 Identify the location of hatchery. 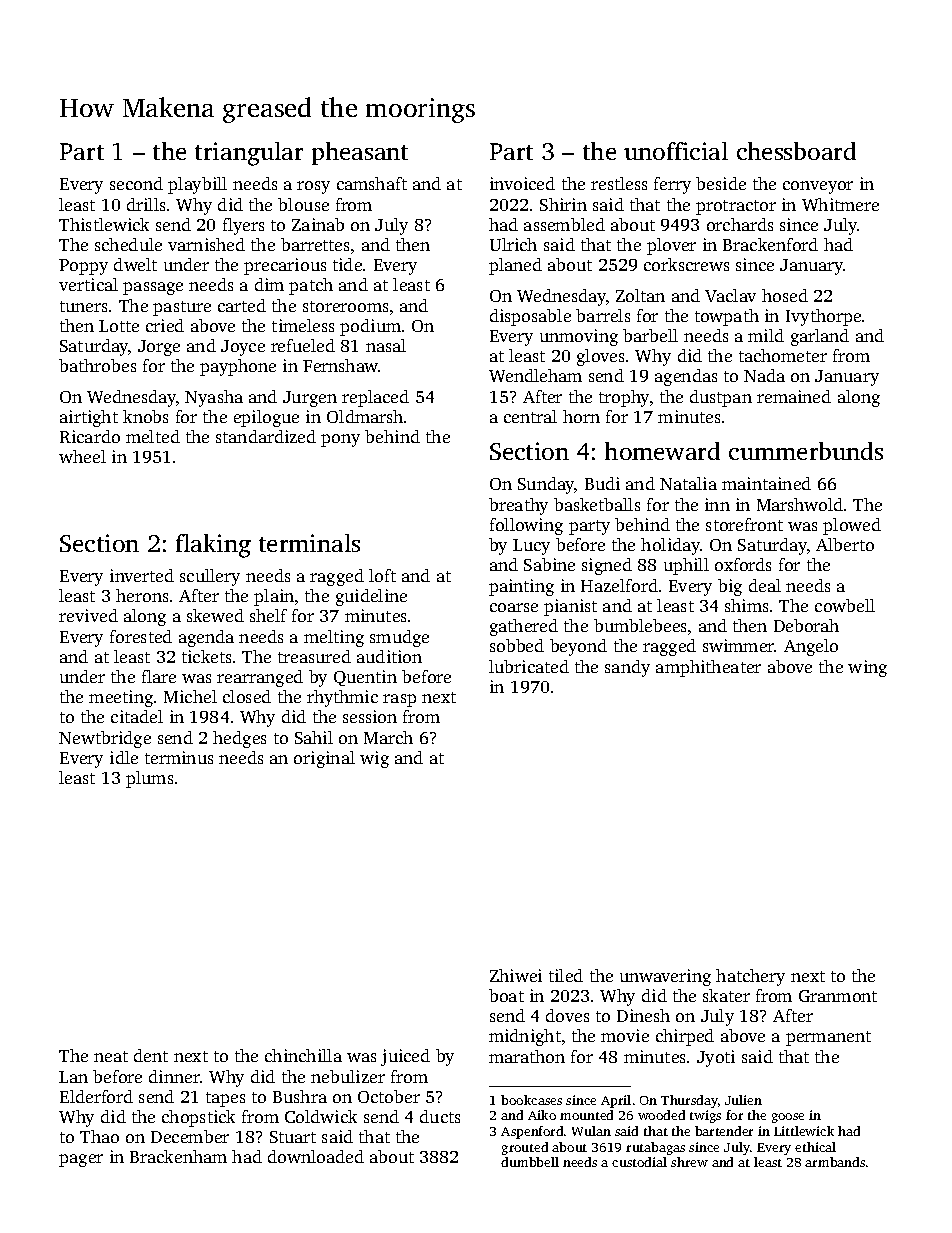
(750, 977).
